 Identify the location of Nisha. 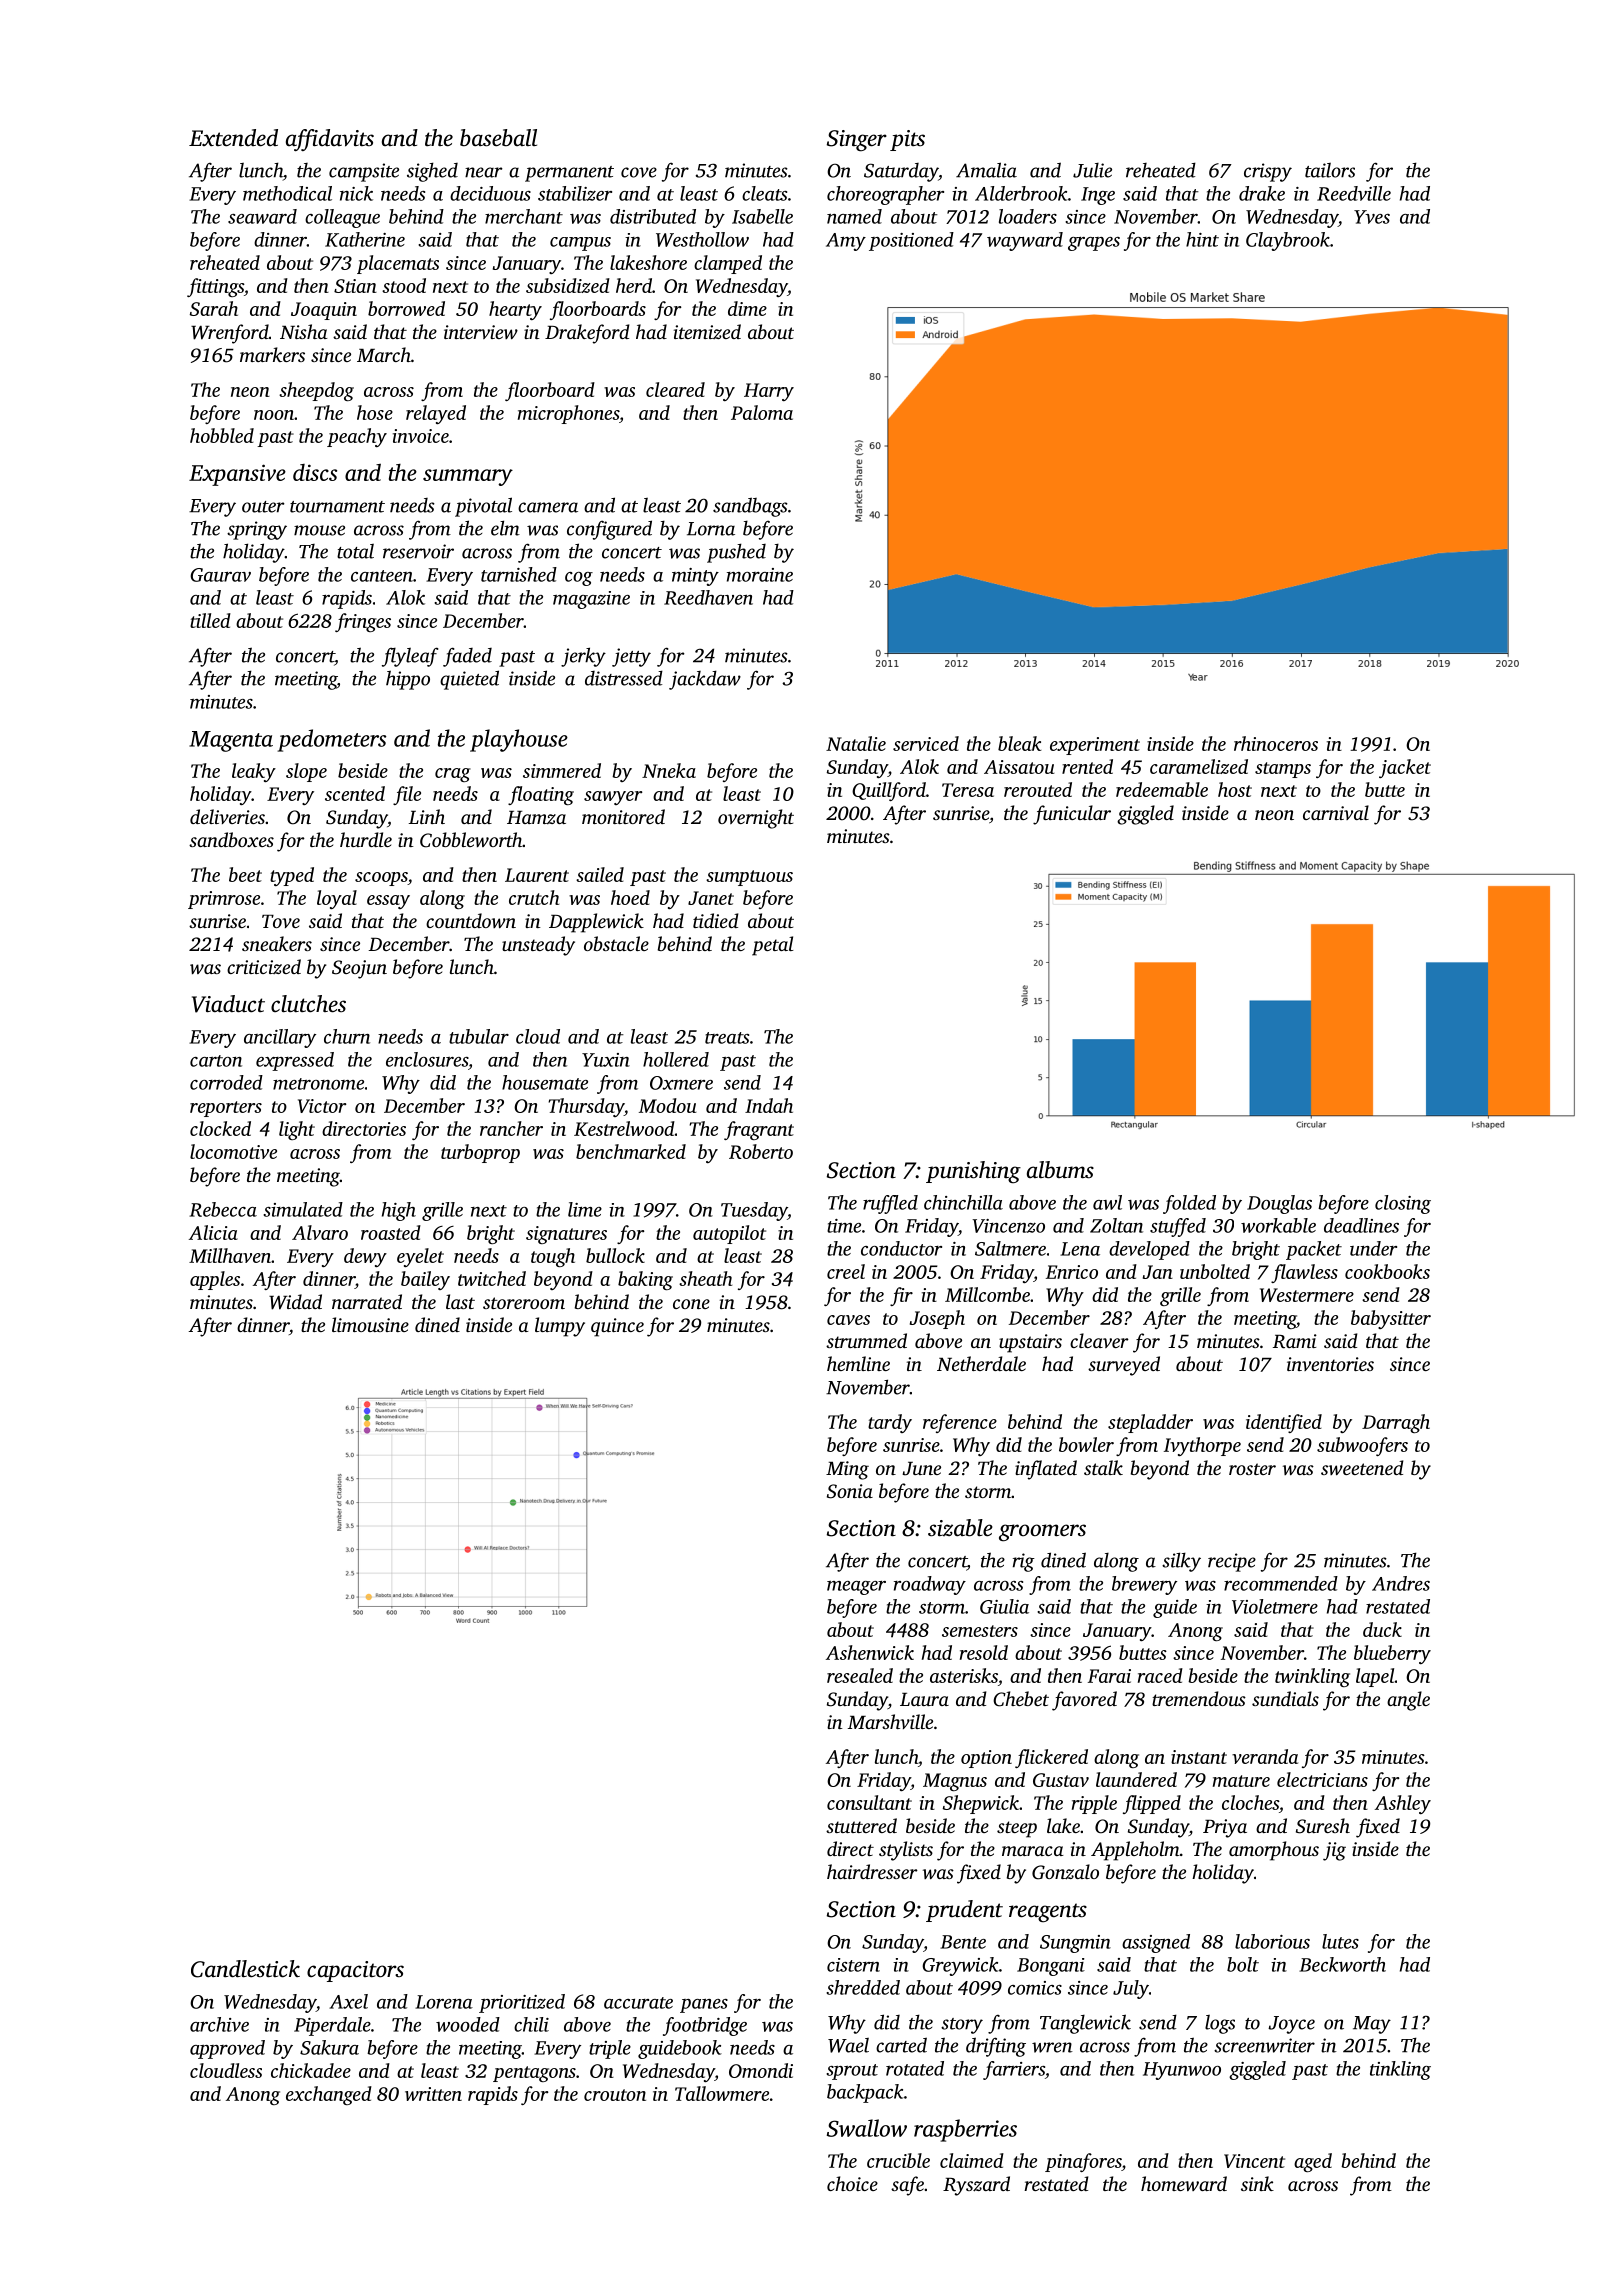
(304, 331).
